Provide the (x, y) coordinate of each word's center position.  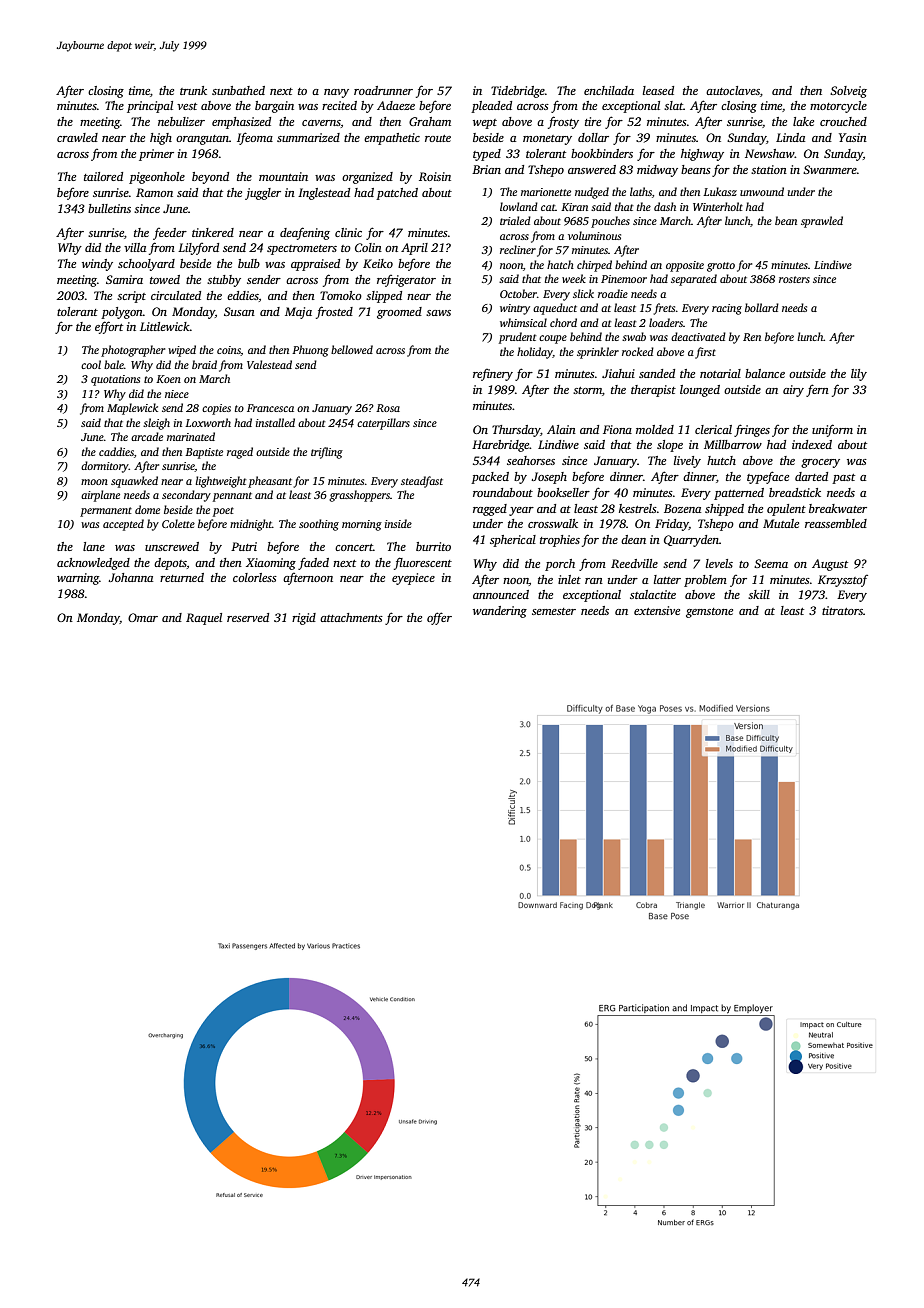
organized (367, 178)
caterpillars (383, 424)
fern (817, 390)
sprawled (822, 222)
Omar (143, 617)
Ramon (154, 192)
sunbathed (238, 90)
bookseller (563, 492)
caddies (116, 451)
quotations (115, 380)
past (843, 479)
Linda (790, 137)
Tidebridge (518, 92)
